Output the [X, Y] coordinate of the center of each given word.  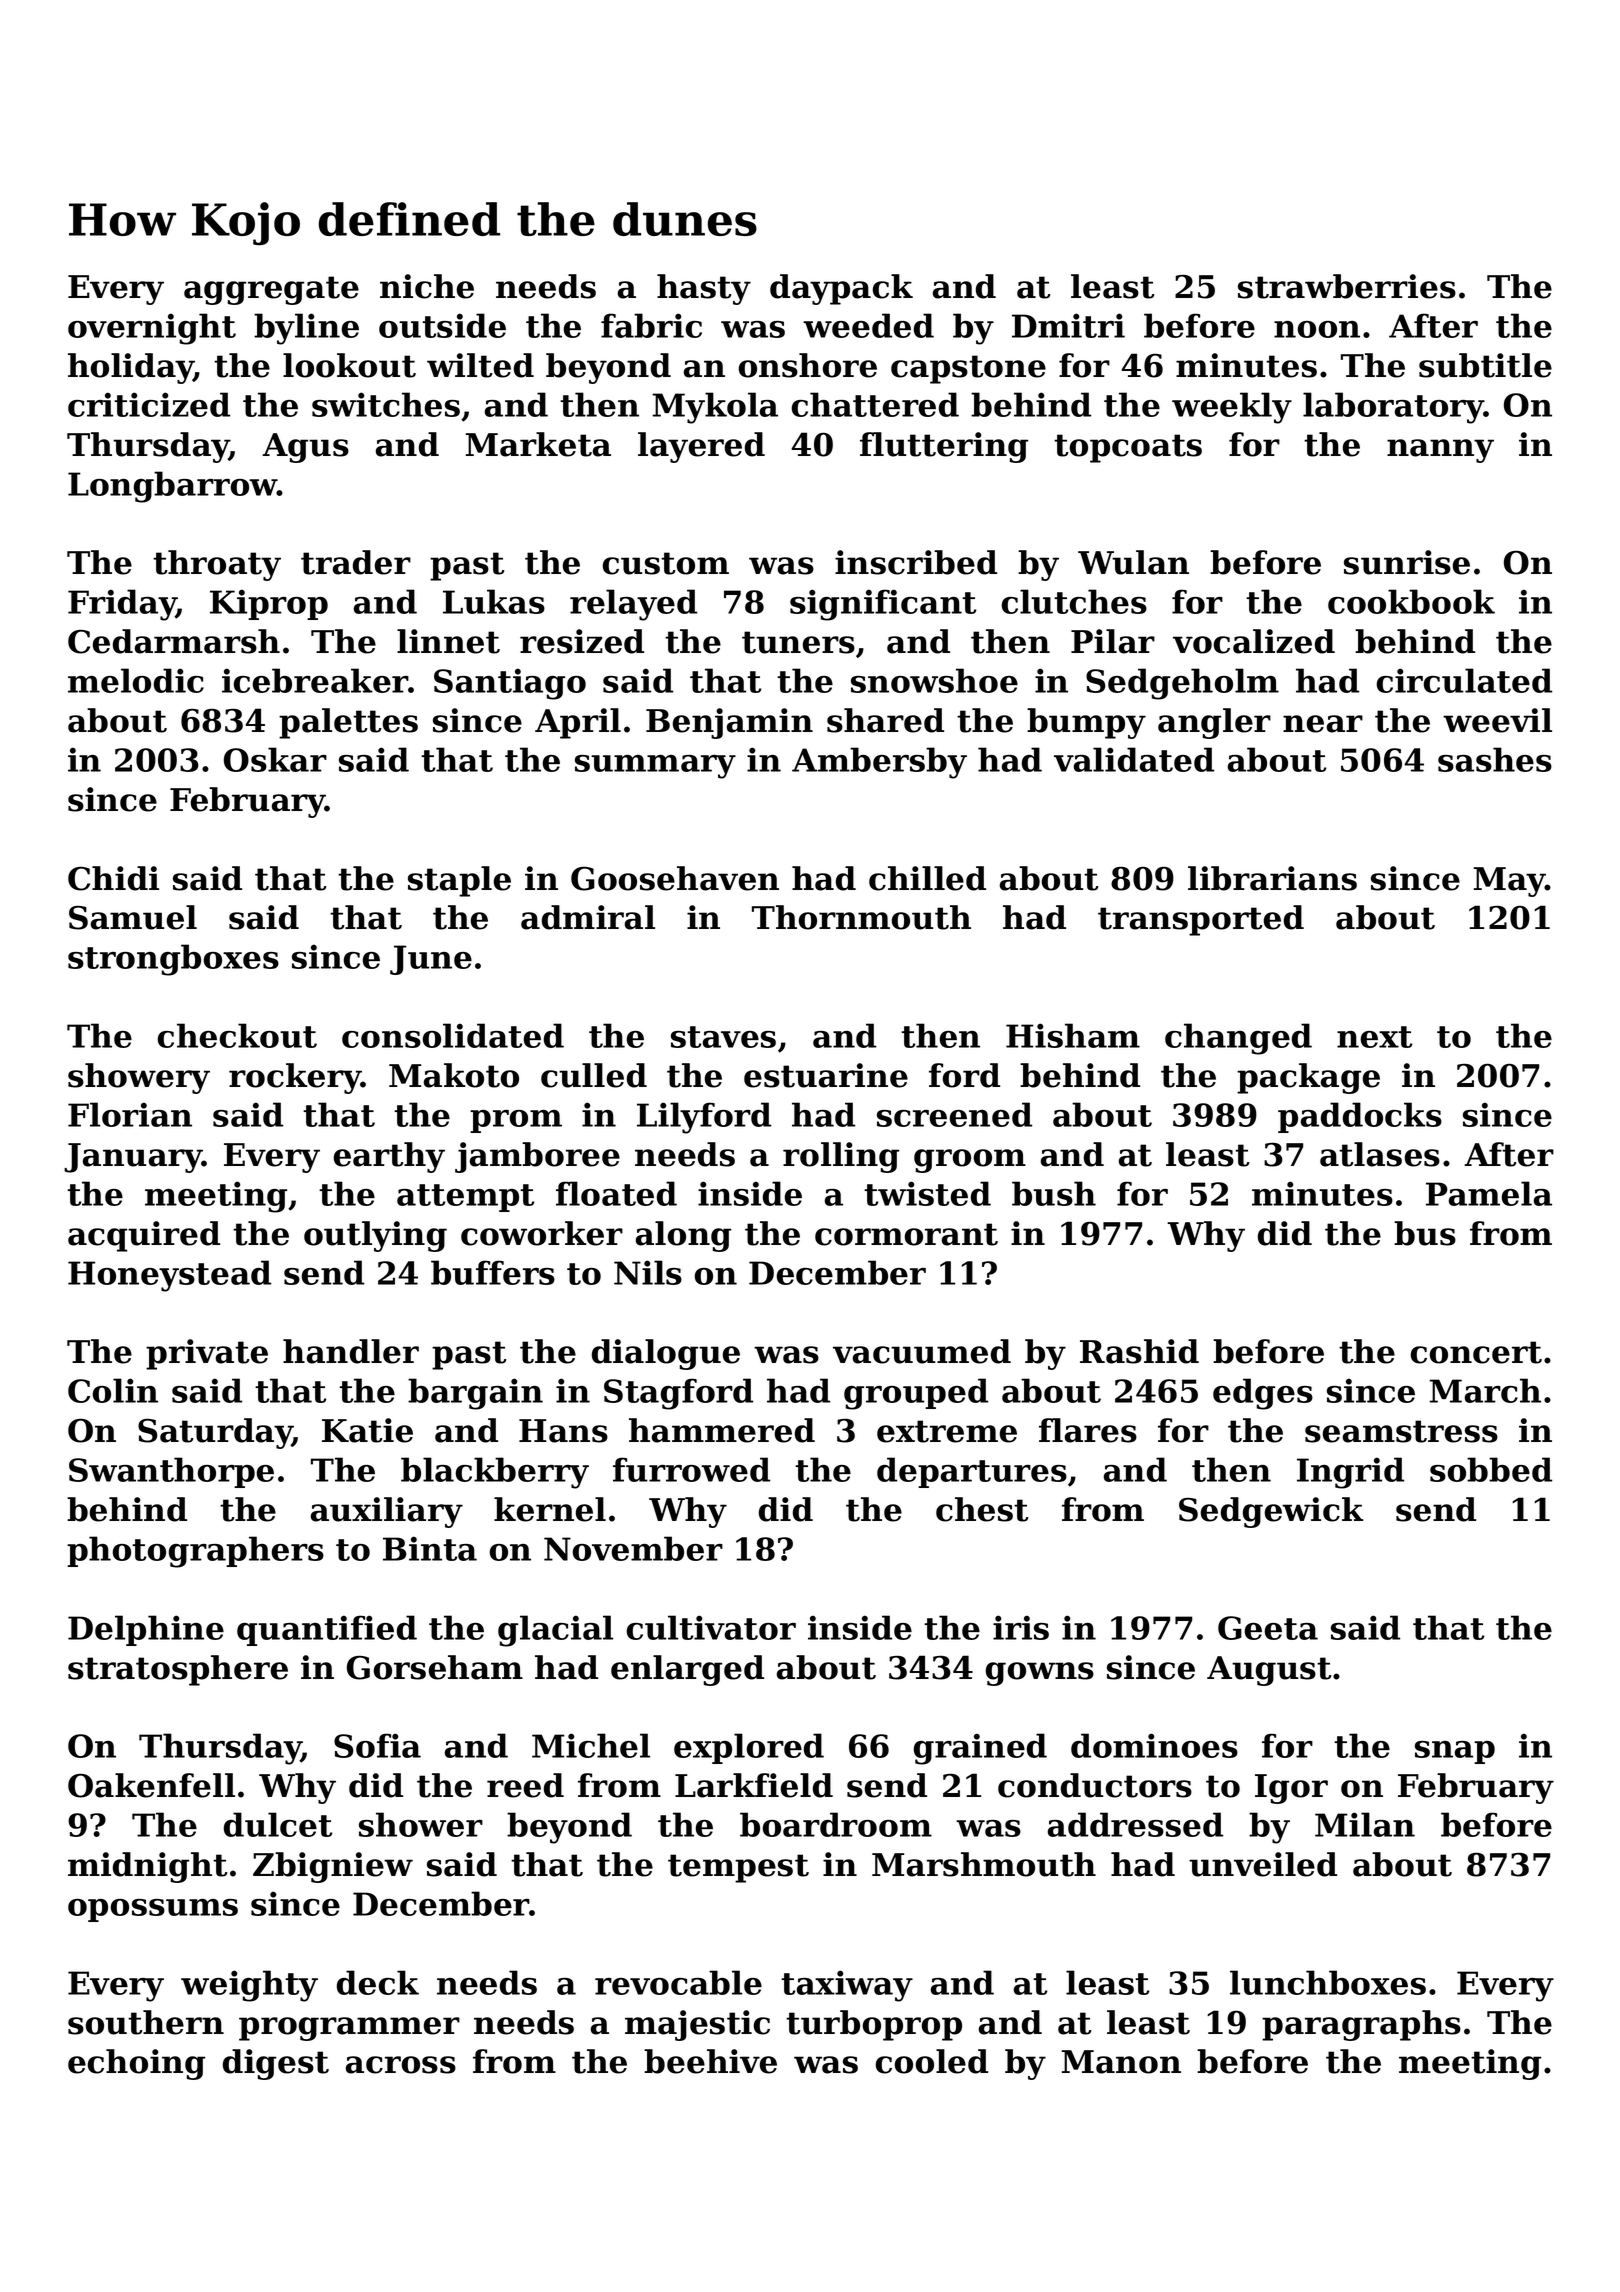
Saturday [215, 1433]
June [431, 960]
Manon [1121, 2062]
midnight [148, 1867]
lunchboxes [1328, 1982]
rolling [841, 1157]
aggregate [271, 290]
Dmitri [1068, 325]
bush [1054, 1193]
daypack [841, 289]
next [1374, 1037]
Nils [648, 1272]
